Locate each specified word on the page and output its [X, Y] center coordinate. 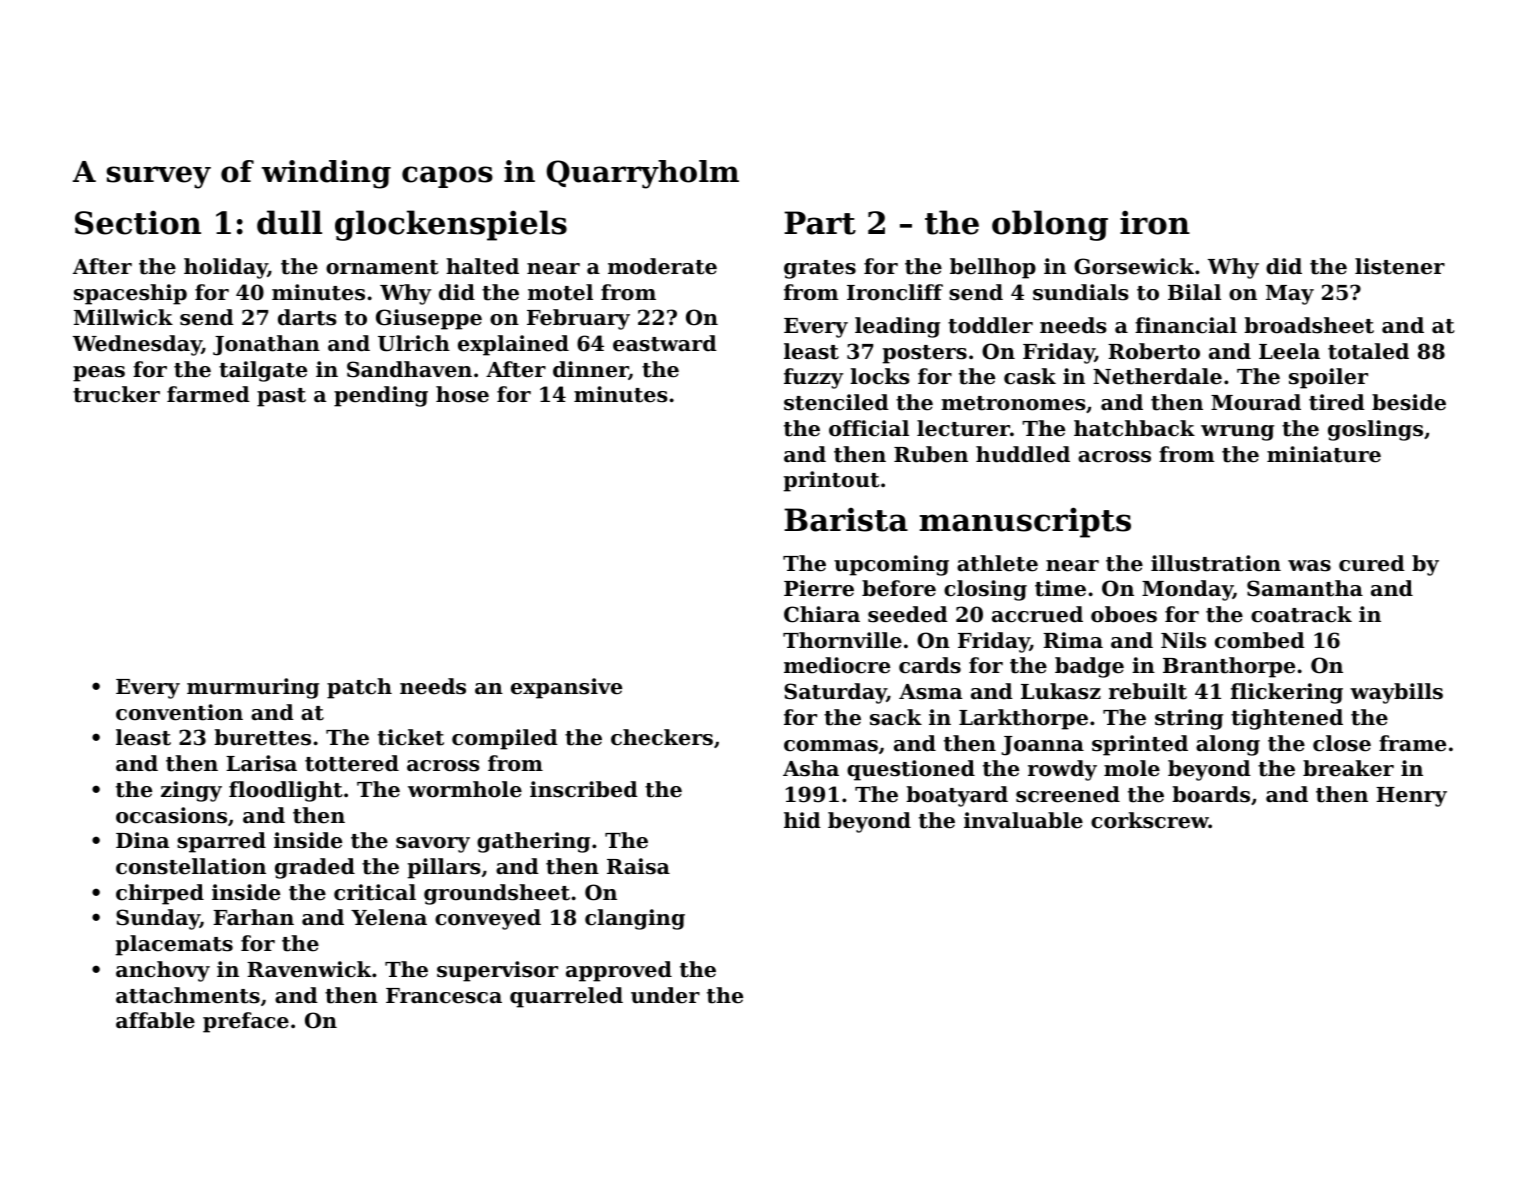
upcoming [891, 565]
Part [820, 223]
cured [1372, 563]
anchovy [163, 971]
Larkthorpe [1023, 719]
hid [802, 820]
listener [1400, 266]
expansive [566, 688]
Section [138, 222]
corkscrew [1150, 820]
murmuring [253, 688]
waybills [1396, 693]
